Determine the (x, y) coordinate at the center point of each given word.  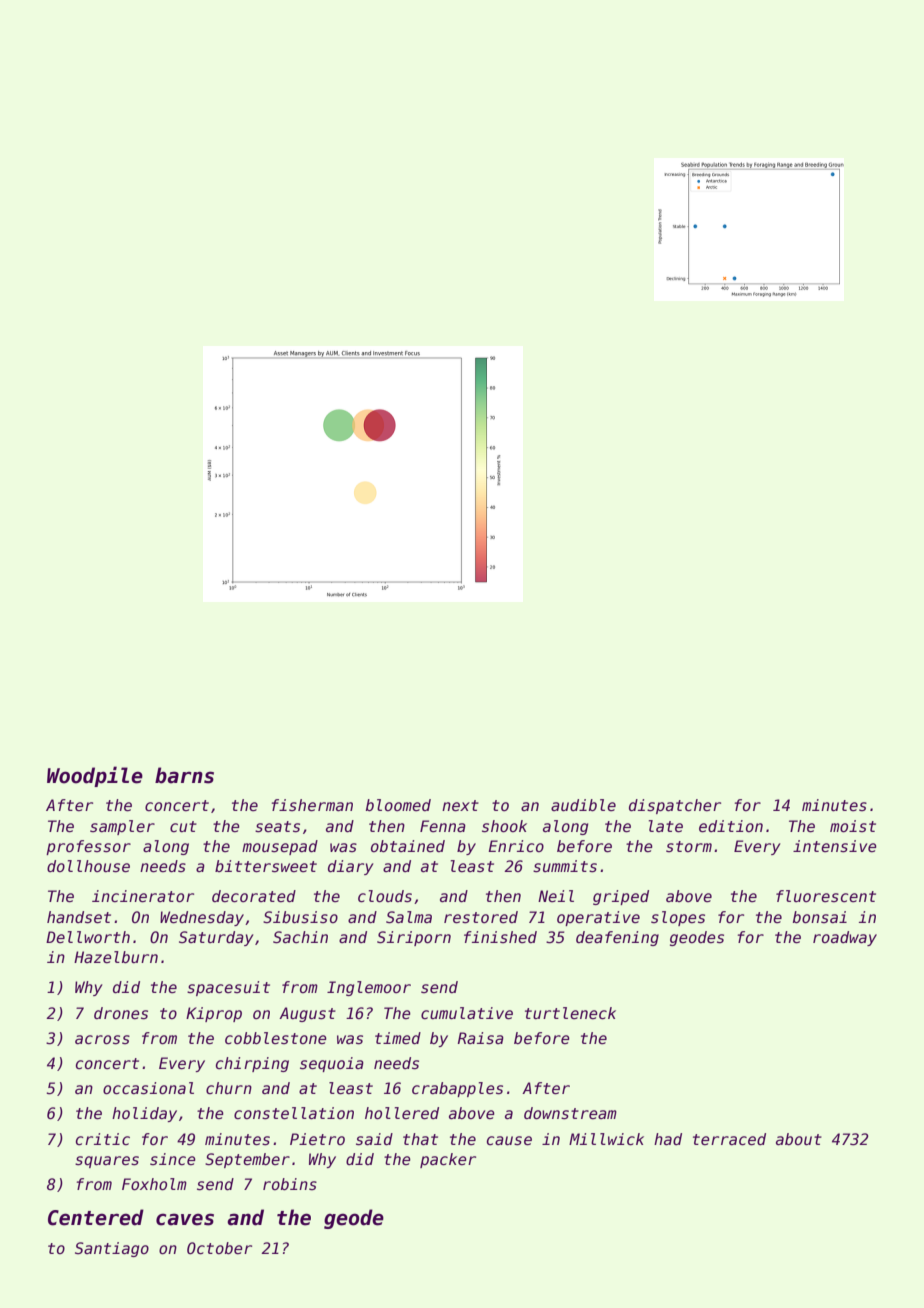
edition (731, 826)
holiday (144, 1114)
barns (184, 775)
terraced (729, 1139)
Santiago (112, 1249)
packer (448, 1160)
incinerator (143, 896)
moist (853, 826)
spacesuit (228, 988)
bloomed (398, 805)
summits (565, 866)
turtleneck (570, 1013)
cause (509, 1141)
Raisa (480, 1038)
